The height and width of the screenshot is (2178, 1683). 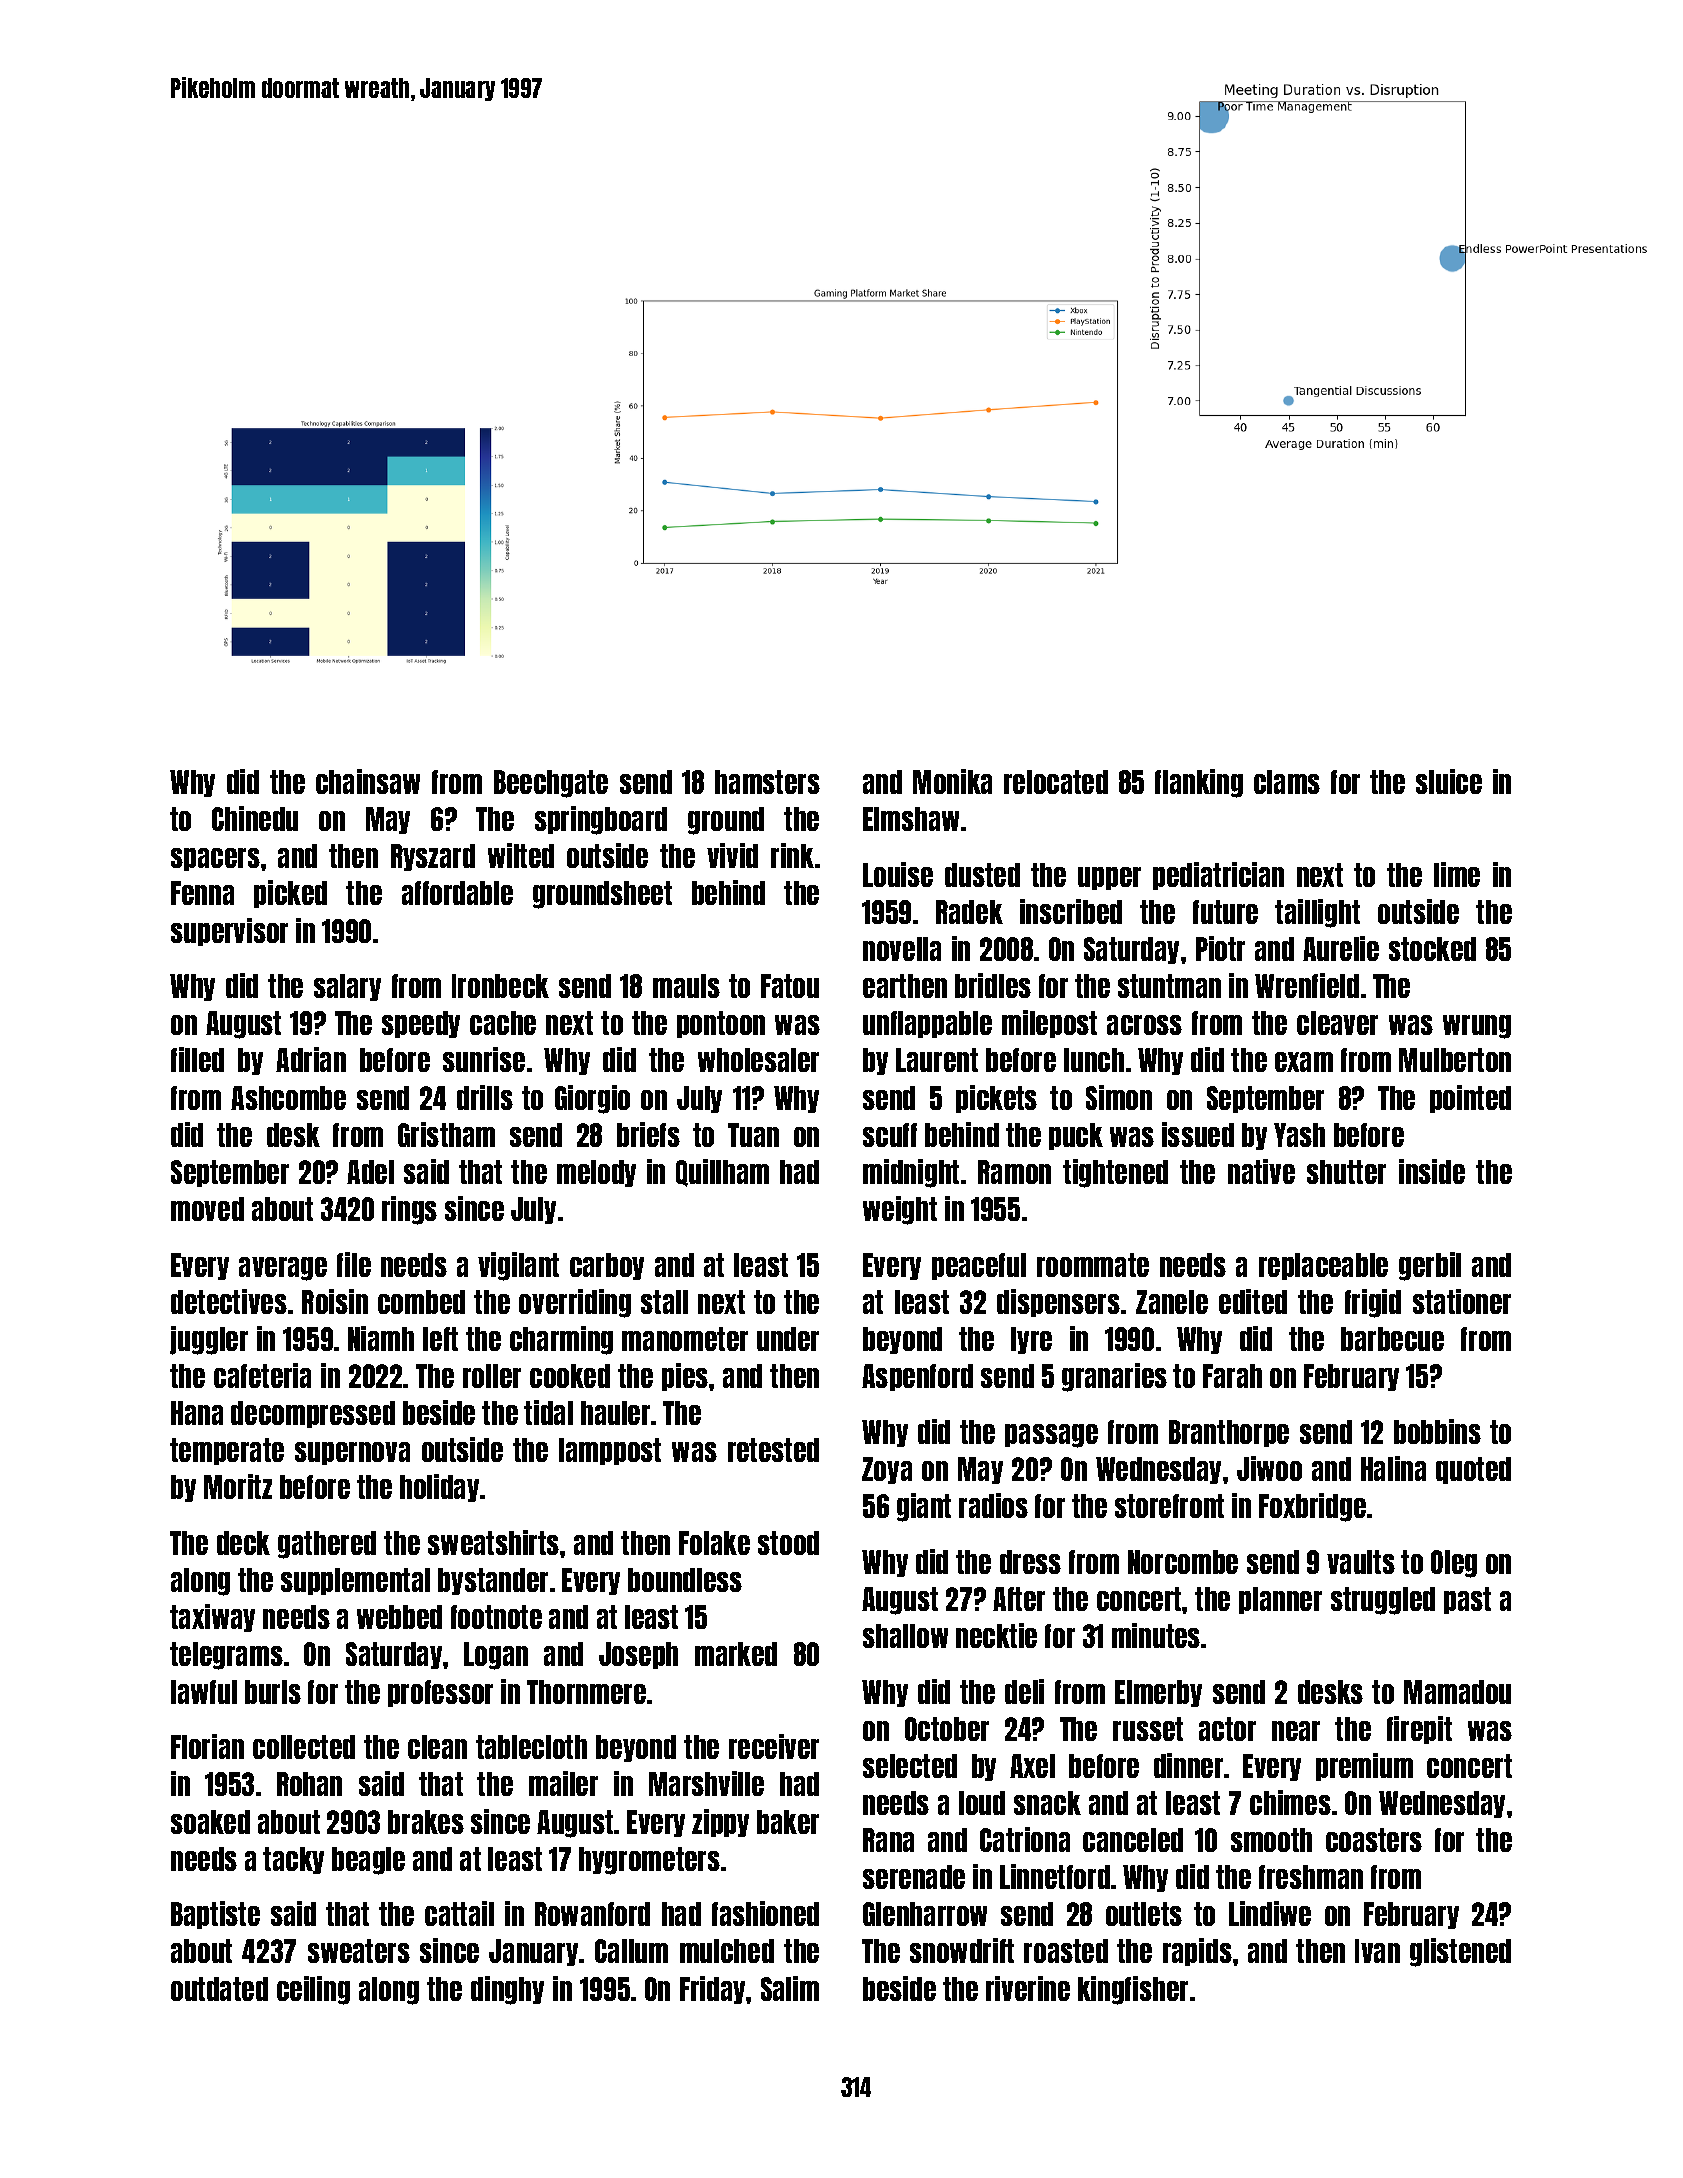 I want to click on outdated, so click(x=219, y=1989).
